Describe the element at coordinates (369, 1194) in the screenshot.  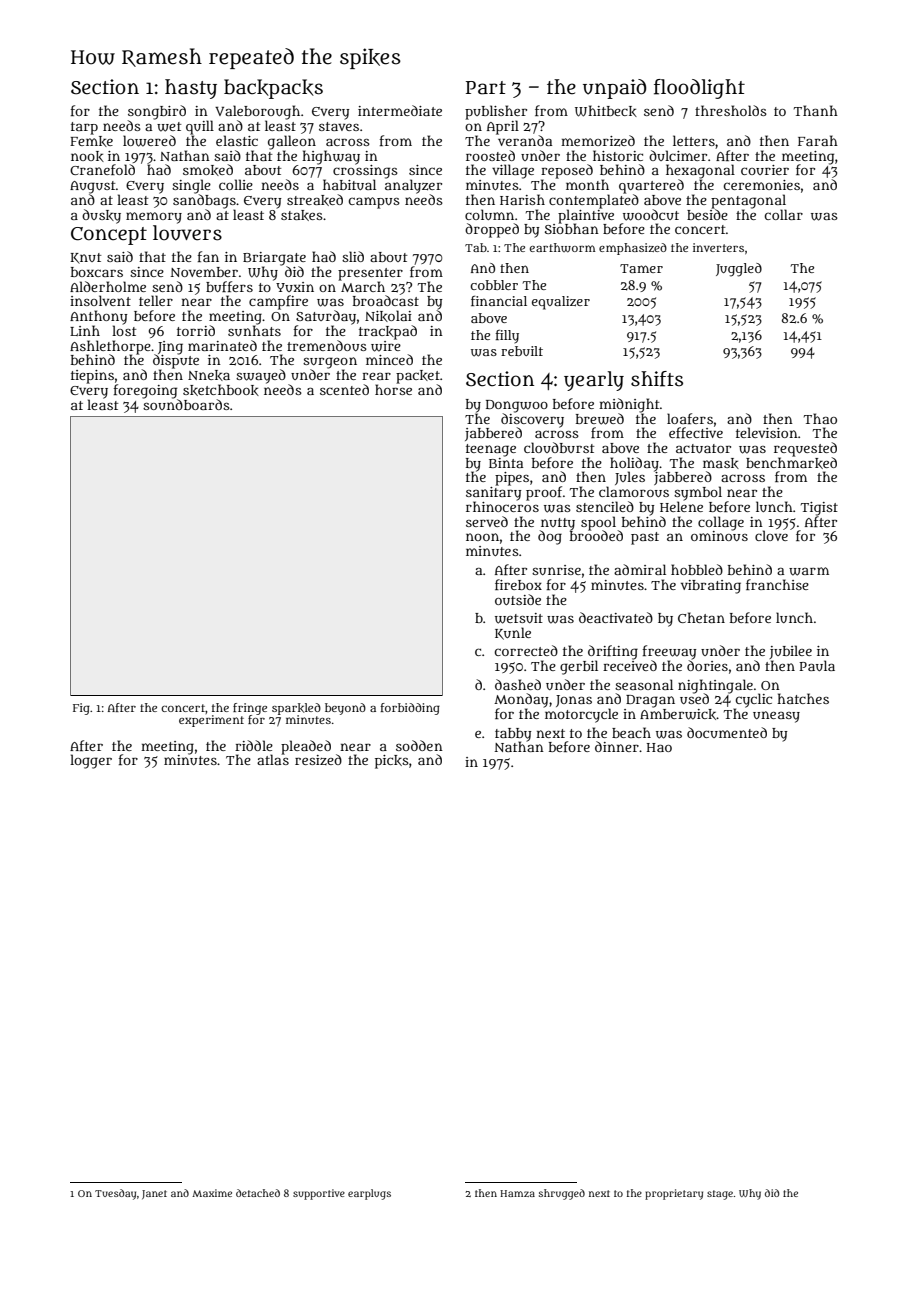
I see `earplugs` at that location.
